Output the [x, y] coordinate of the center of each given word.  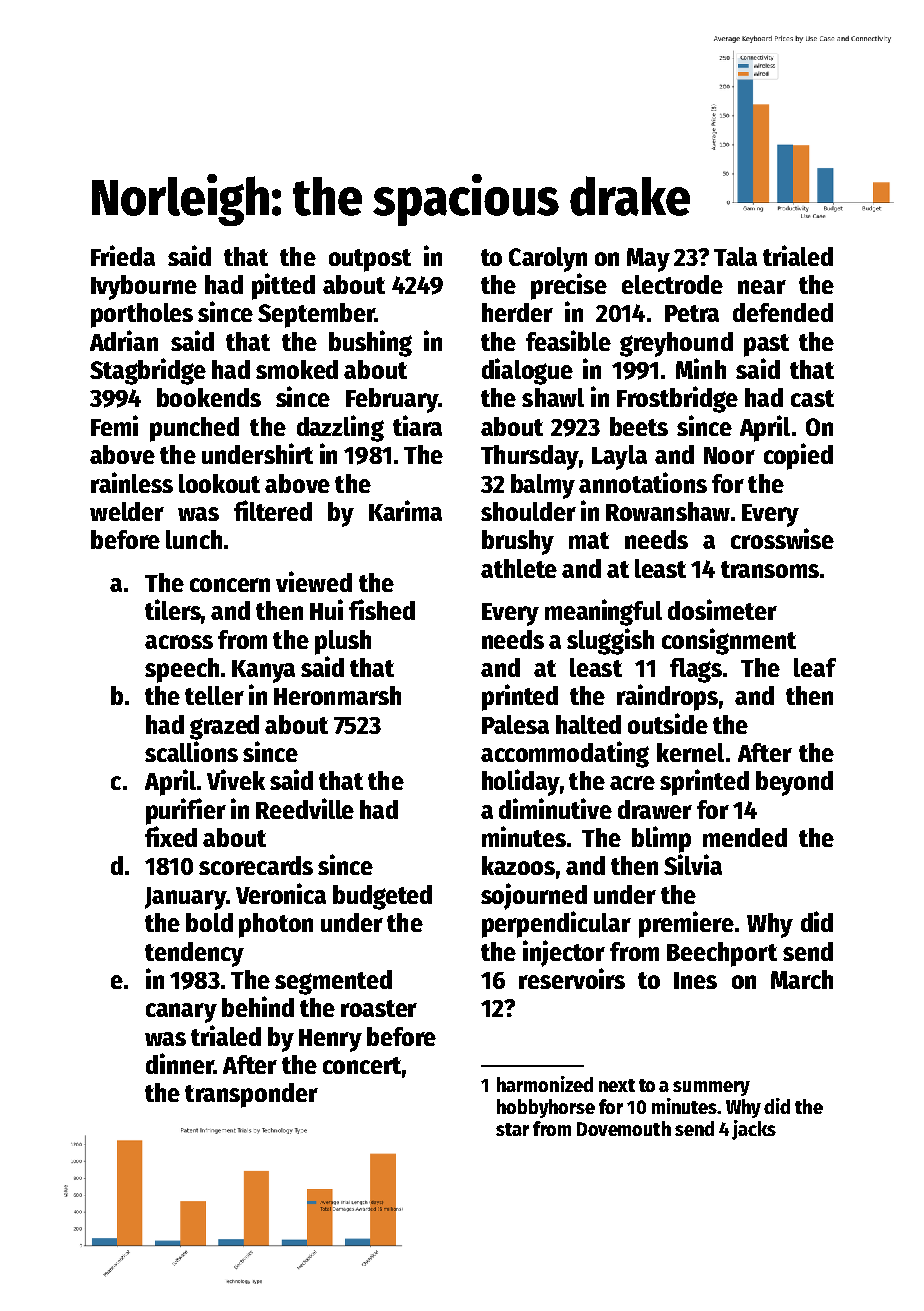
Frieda [123, 255]
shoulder [528, 511]
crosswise [782, 538]
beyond [794, 783]
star [512, 1129]
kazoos [518, 865]
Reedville [305, 808]
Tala [735, 256]
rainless [132, 482]
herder [517, 312]
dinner [180, 1063]
